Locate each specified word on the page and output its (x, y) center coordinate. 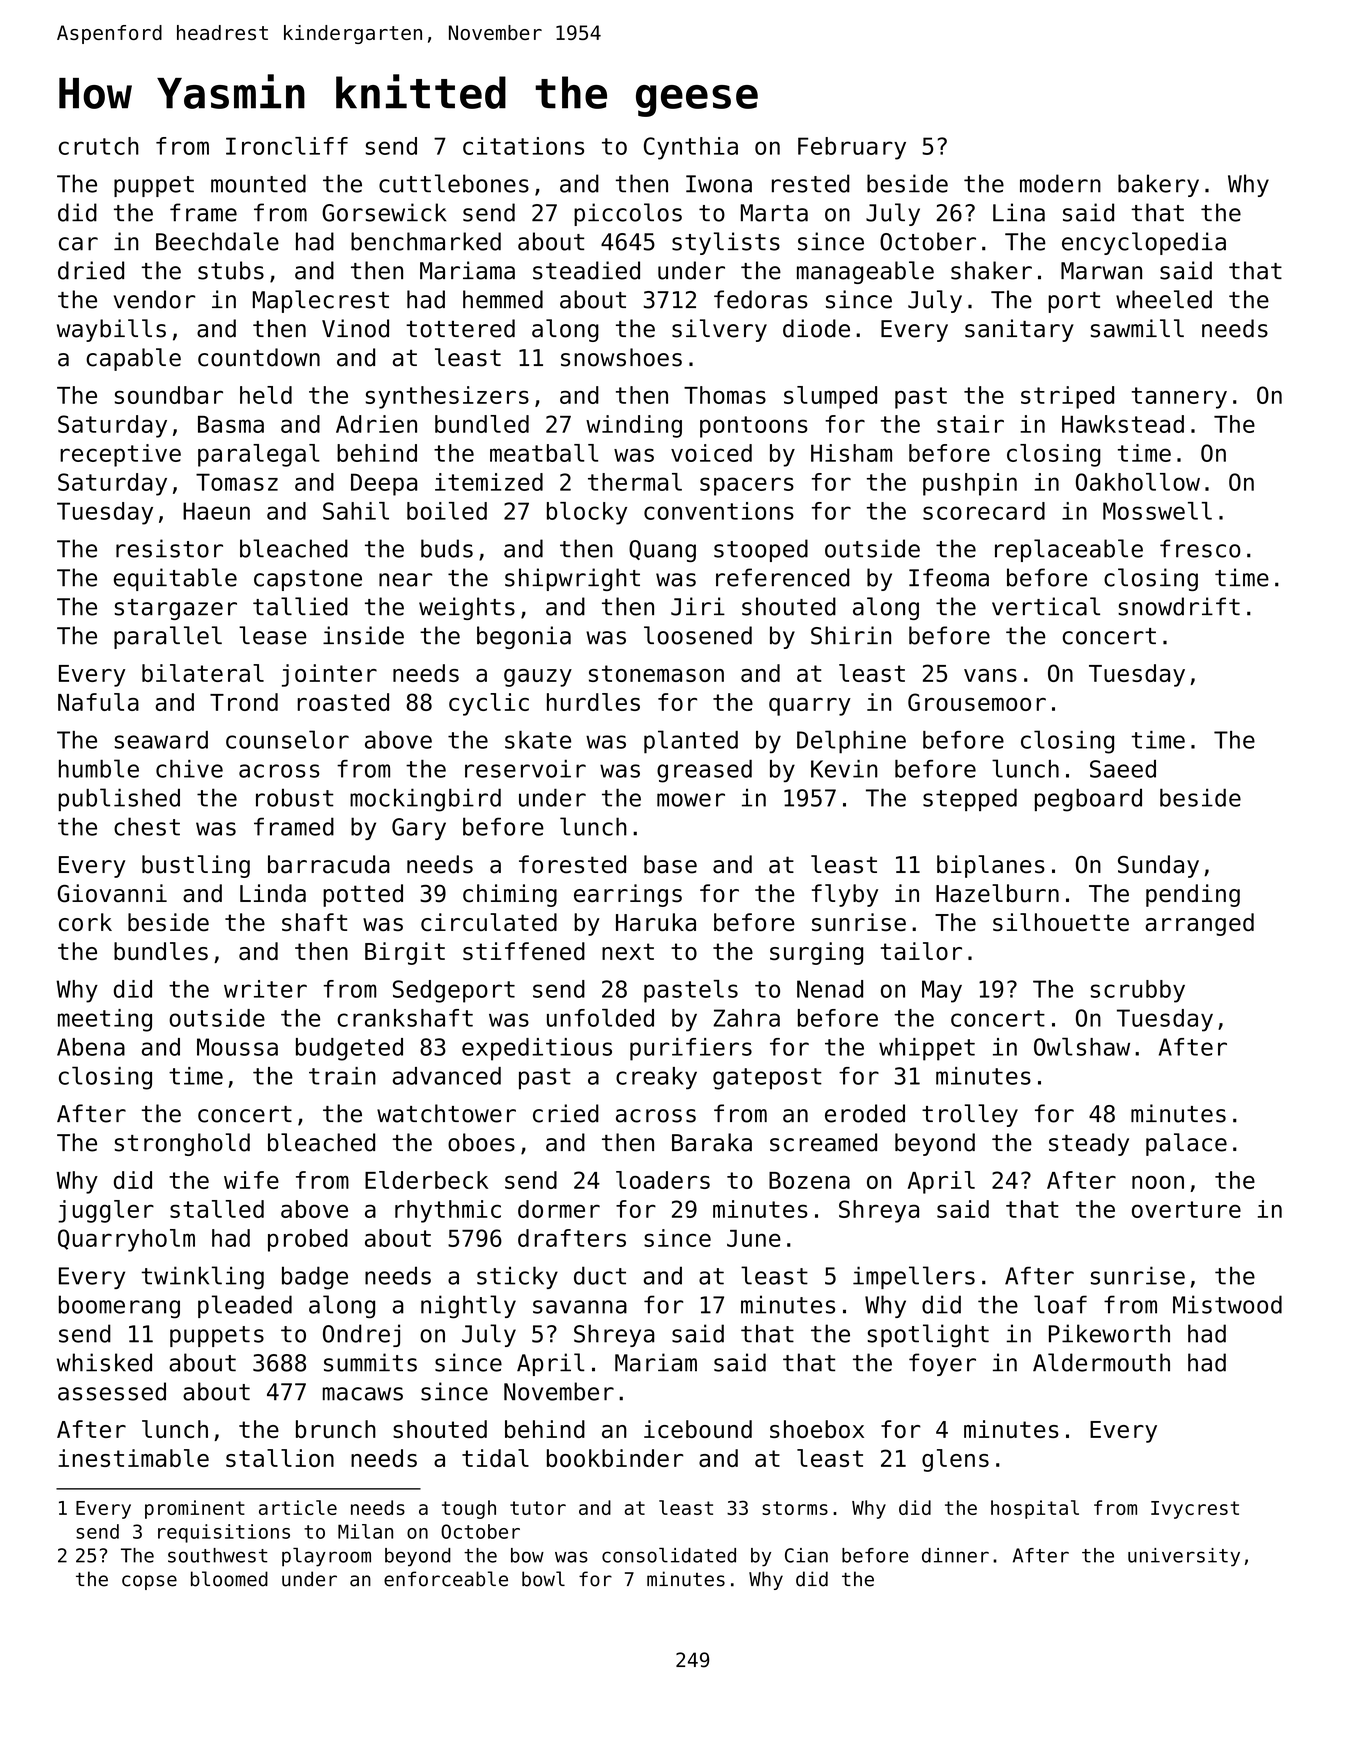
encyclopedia (1144, 243)
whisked (104, 1362)
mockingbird (425, 800)
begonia (524, 637)
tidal (495, 1458)
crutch (99, 146)
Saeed (1123, 769)
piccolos (628, 214)
